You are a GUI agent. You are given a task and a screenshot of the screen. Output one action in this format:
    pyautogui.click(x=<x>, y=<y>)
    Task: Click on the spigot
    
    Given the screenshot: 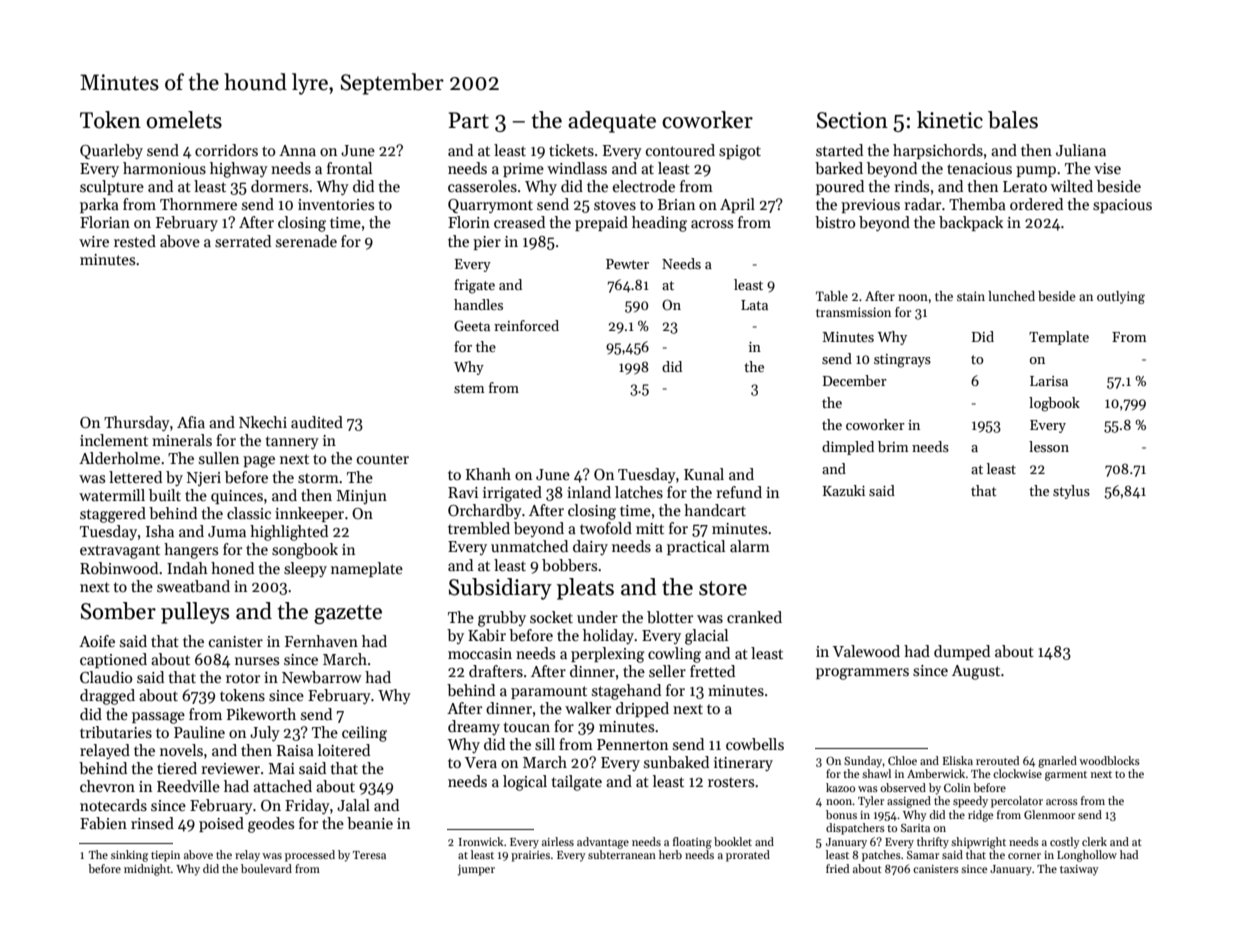 What is the action you would take?
    pyautogui.click(x=740, y=152)
